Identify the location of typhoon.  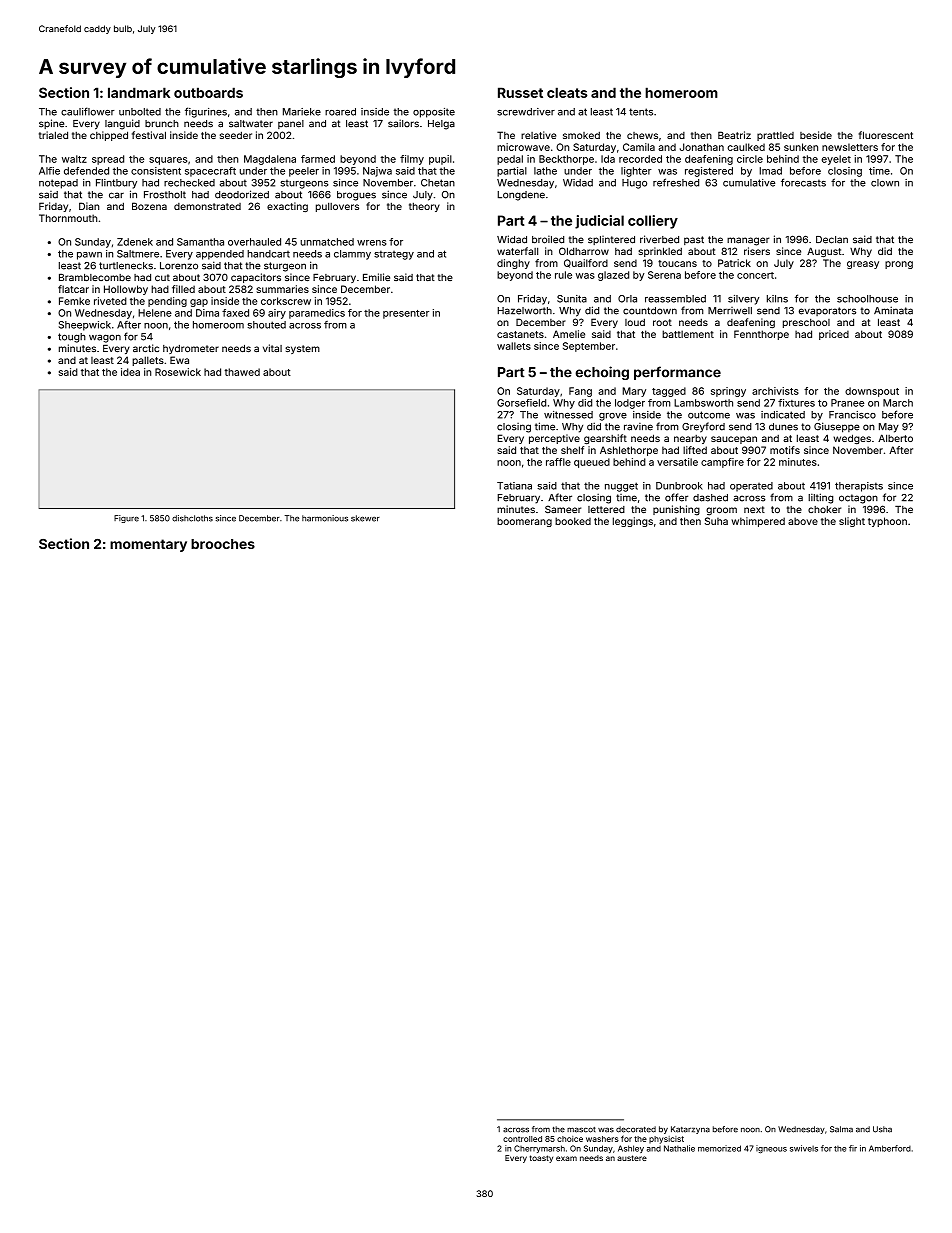
(887, 522).
